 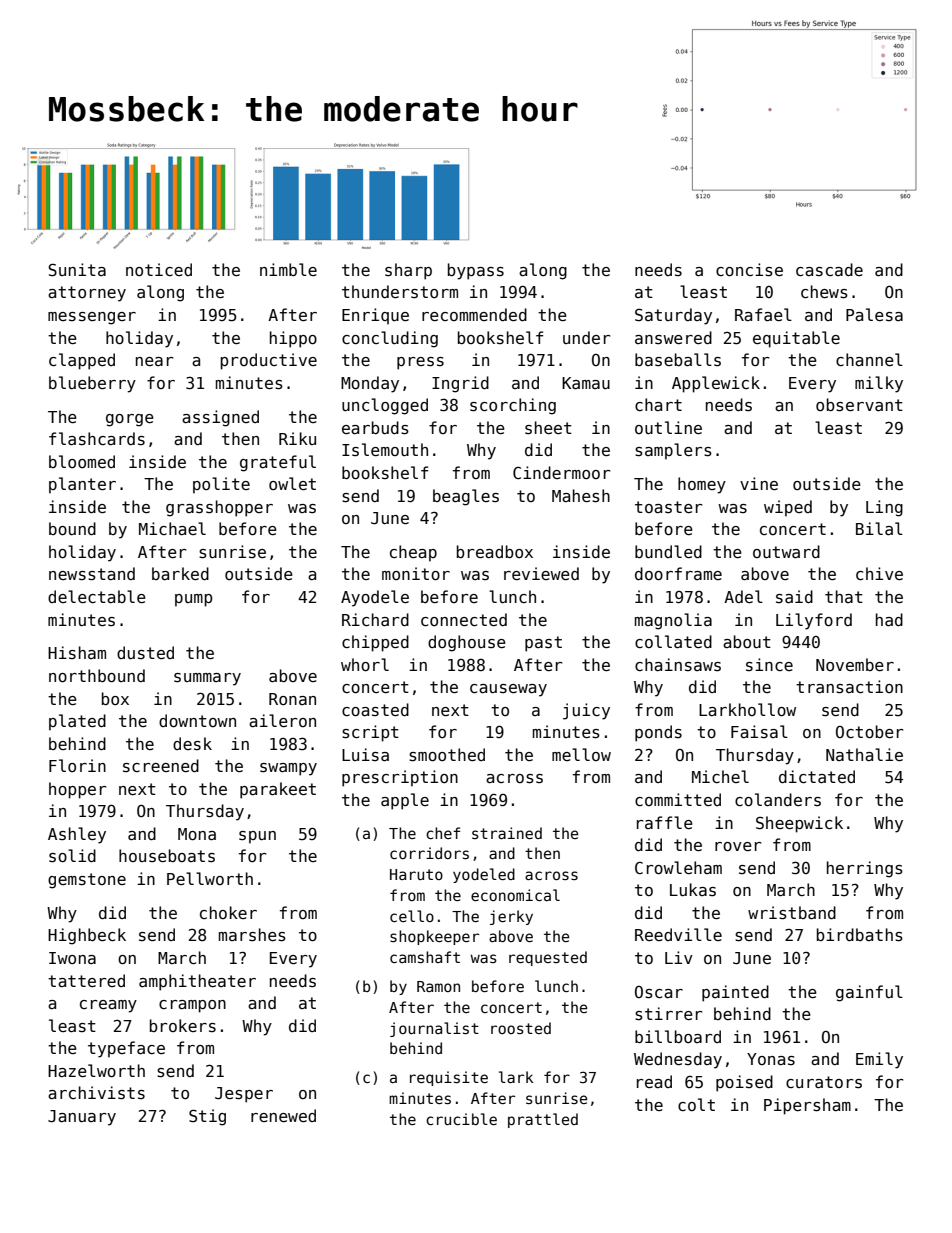 What do you see at coordinates (77, 652) in the document?
I see `Hisham` at bounding box center [77, 652].
